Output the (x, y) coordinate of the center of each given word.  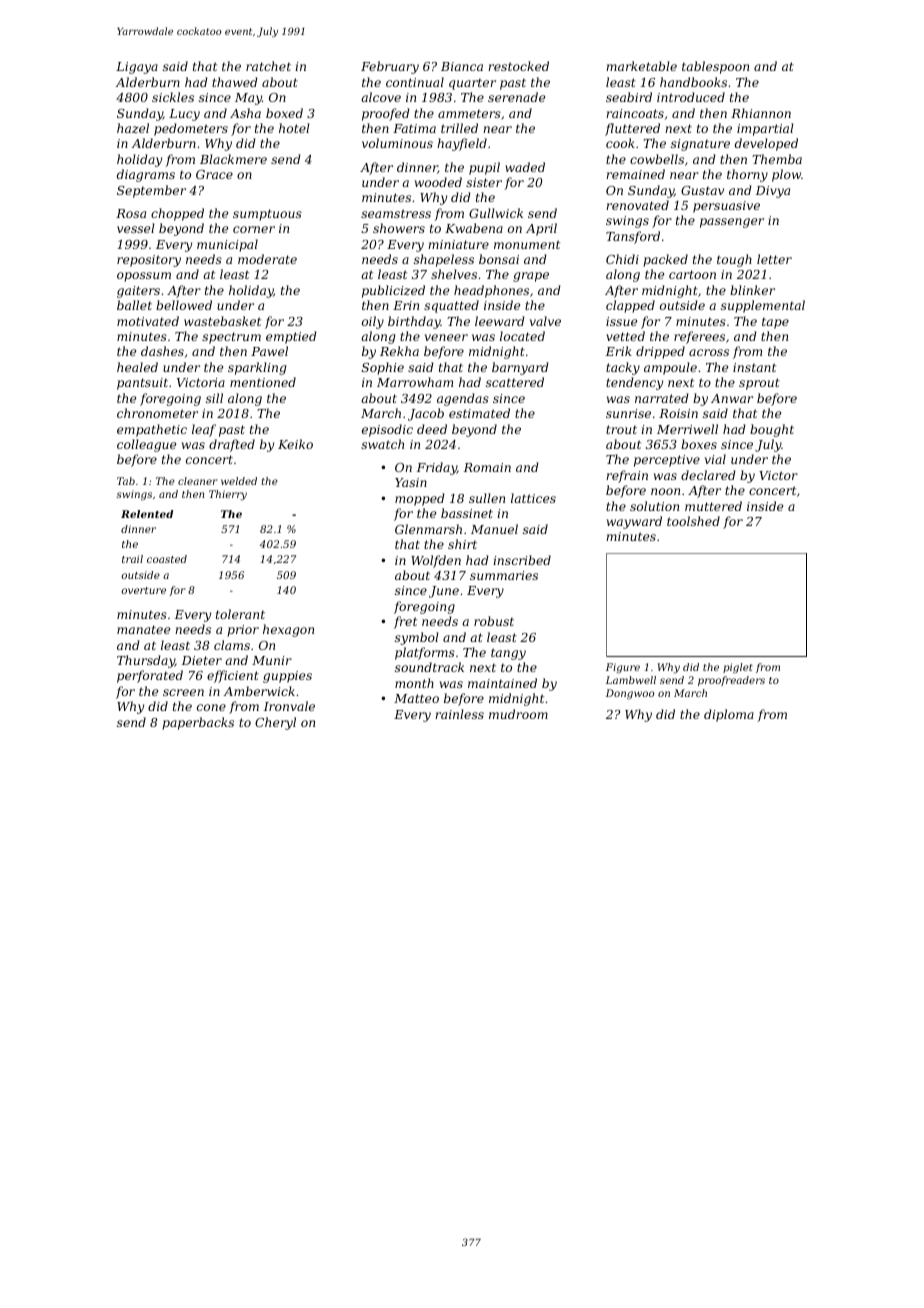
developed (766, 144)
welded (239, 481)
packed (665, 260)
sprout (759, 384)
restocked (518, 66)
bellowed (184, 305)
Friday (437, 468)
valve (545, 321)
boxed (284, 113)
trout (621, 429)
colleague (146, 445)
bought (772, 430)
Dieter (202, 660)
